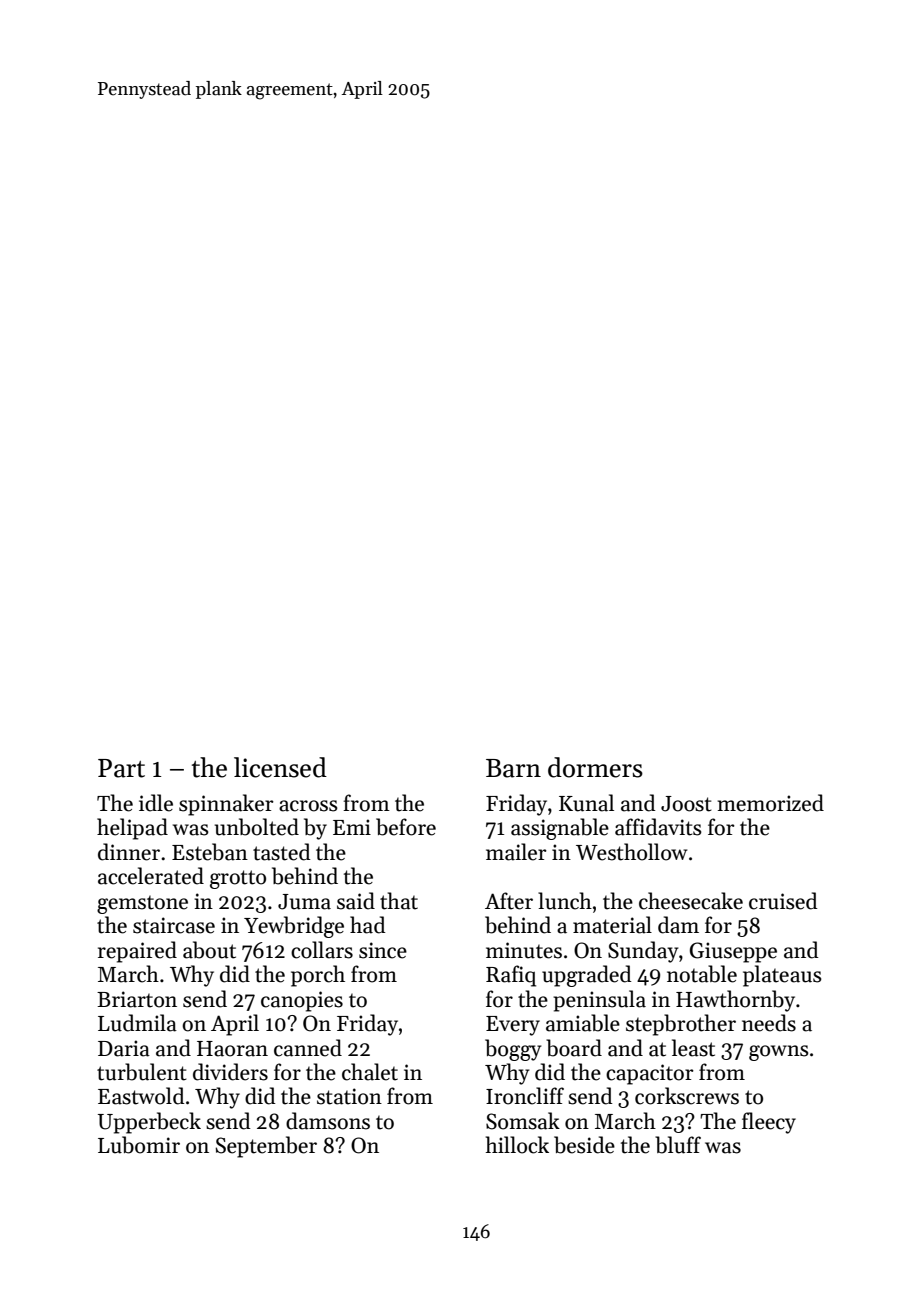  Describe the element at coordinates (584, 1145) in the page. I see `beside` at that location.
